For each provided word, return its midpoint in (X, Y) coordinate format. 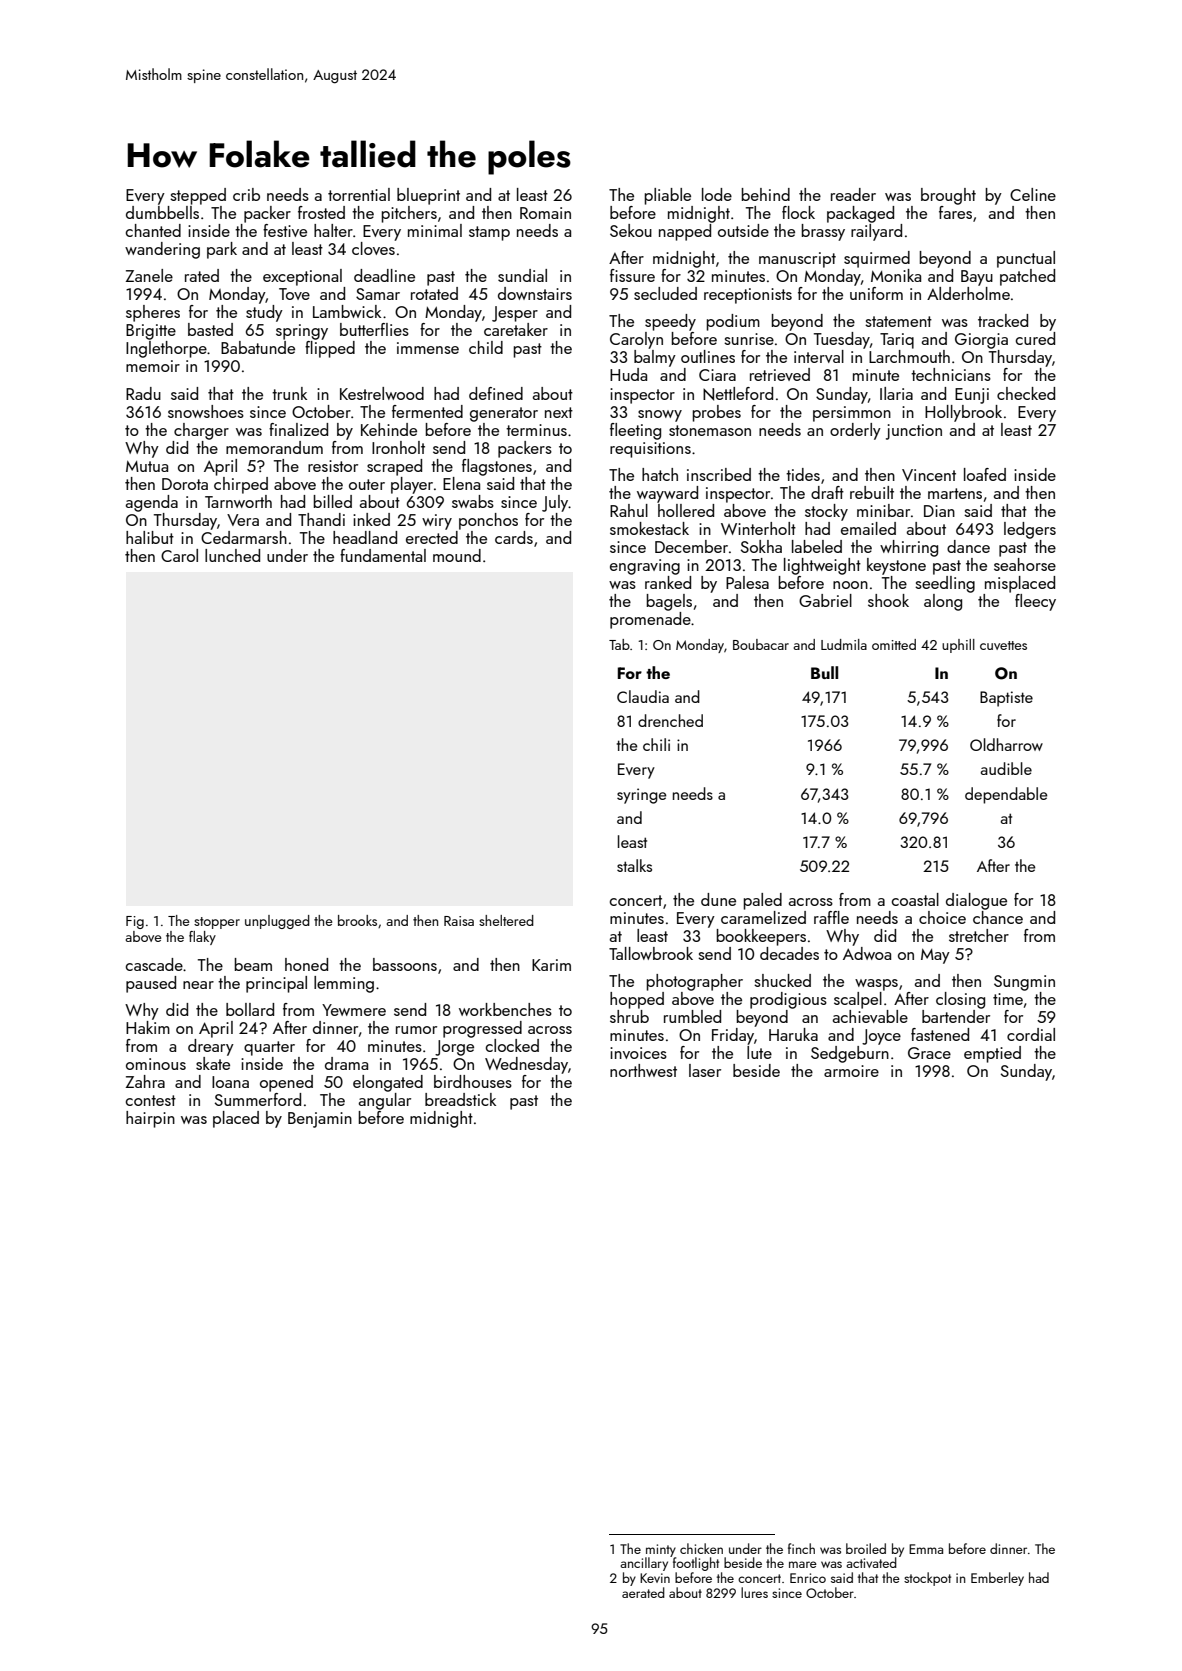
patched (1027, 277)
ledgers (1030, 530)
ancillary (644, 1564)
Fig (135, 922)
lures (754, 1592)
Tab (619, 644)
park (222, 250)
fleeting (635, 431)
